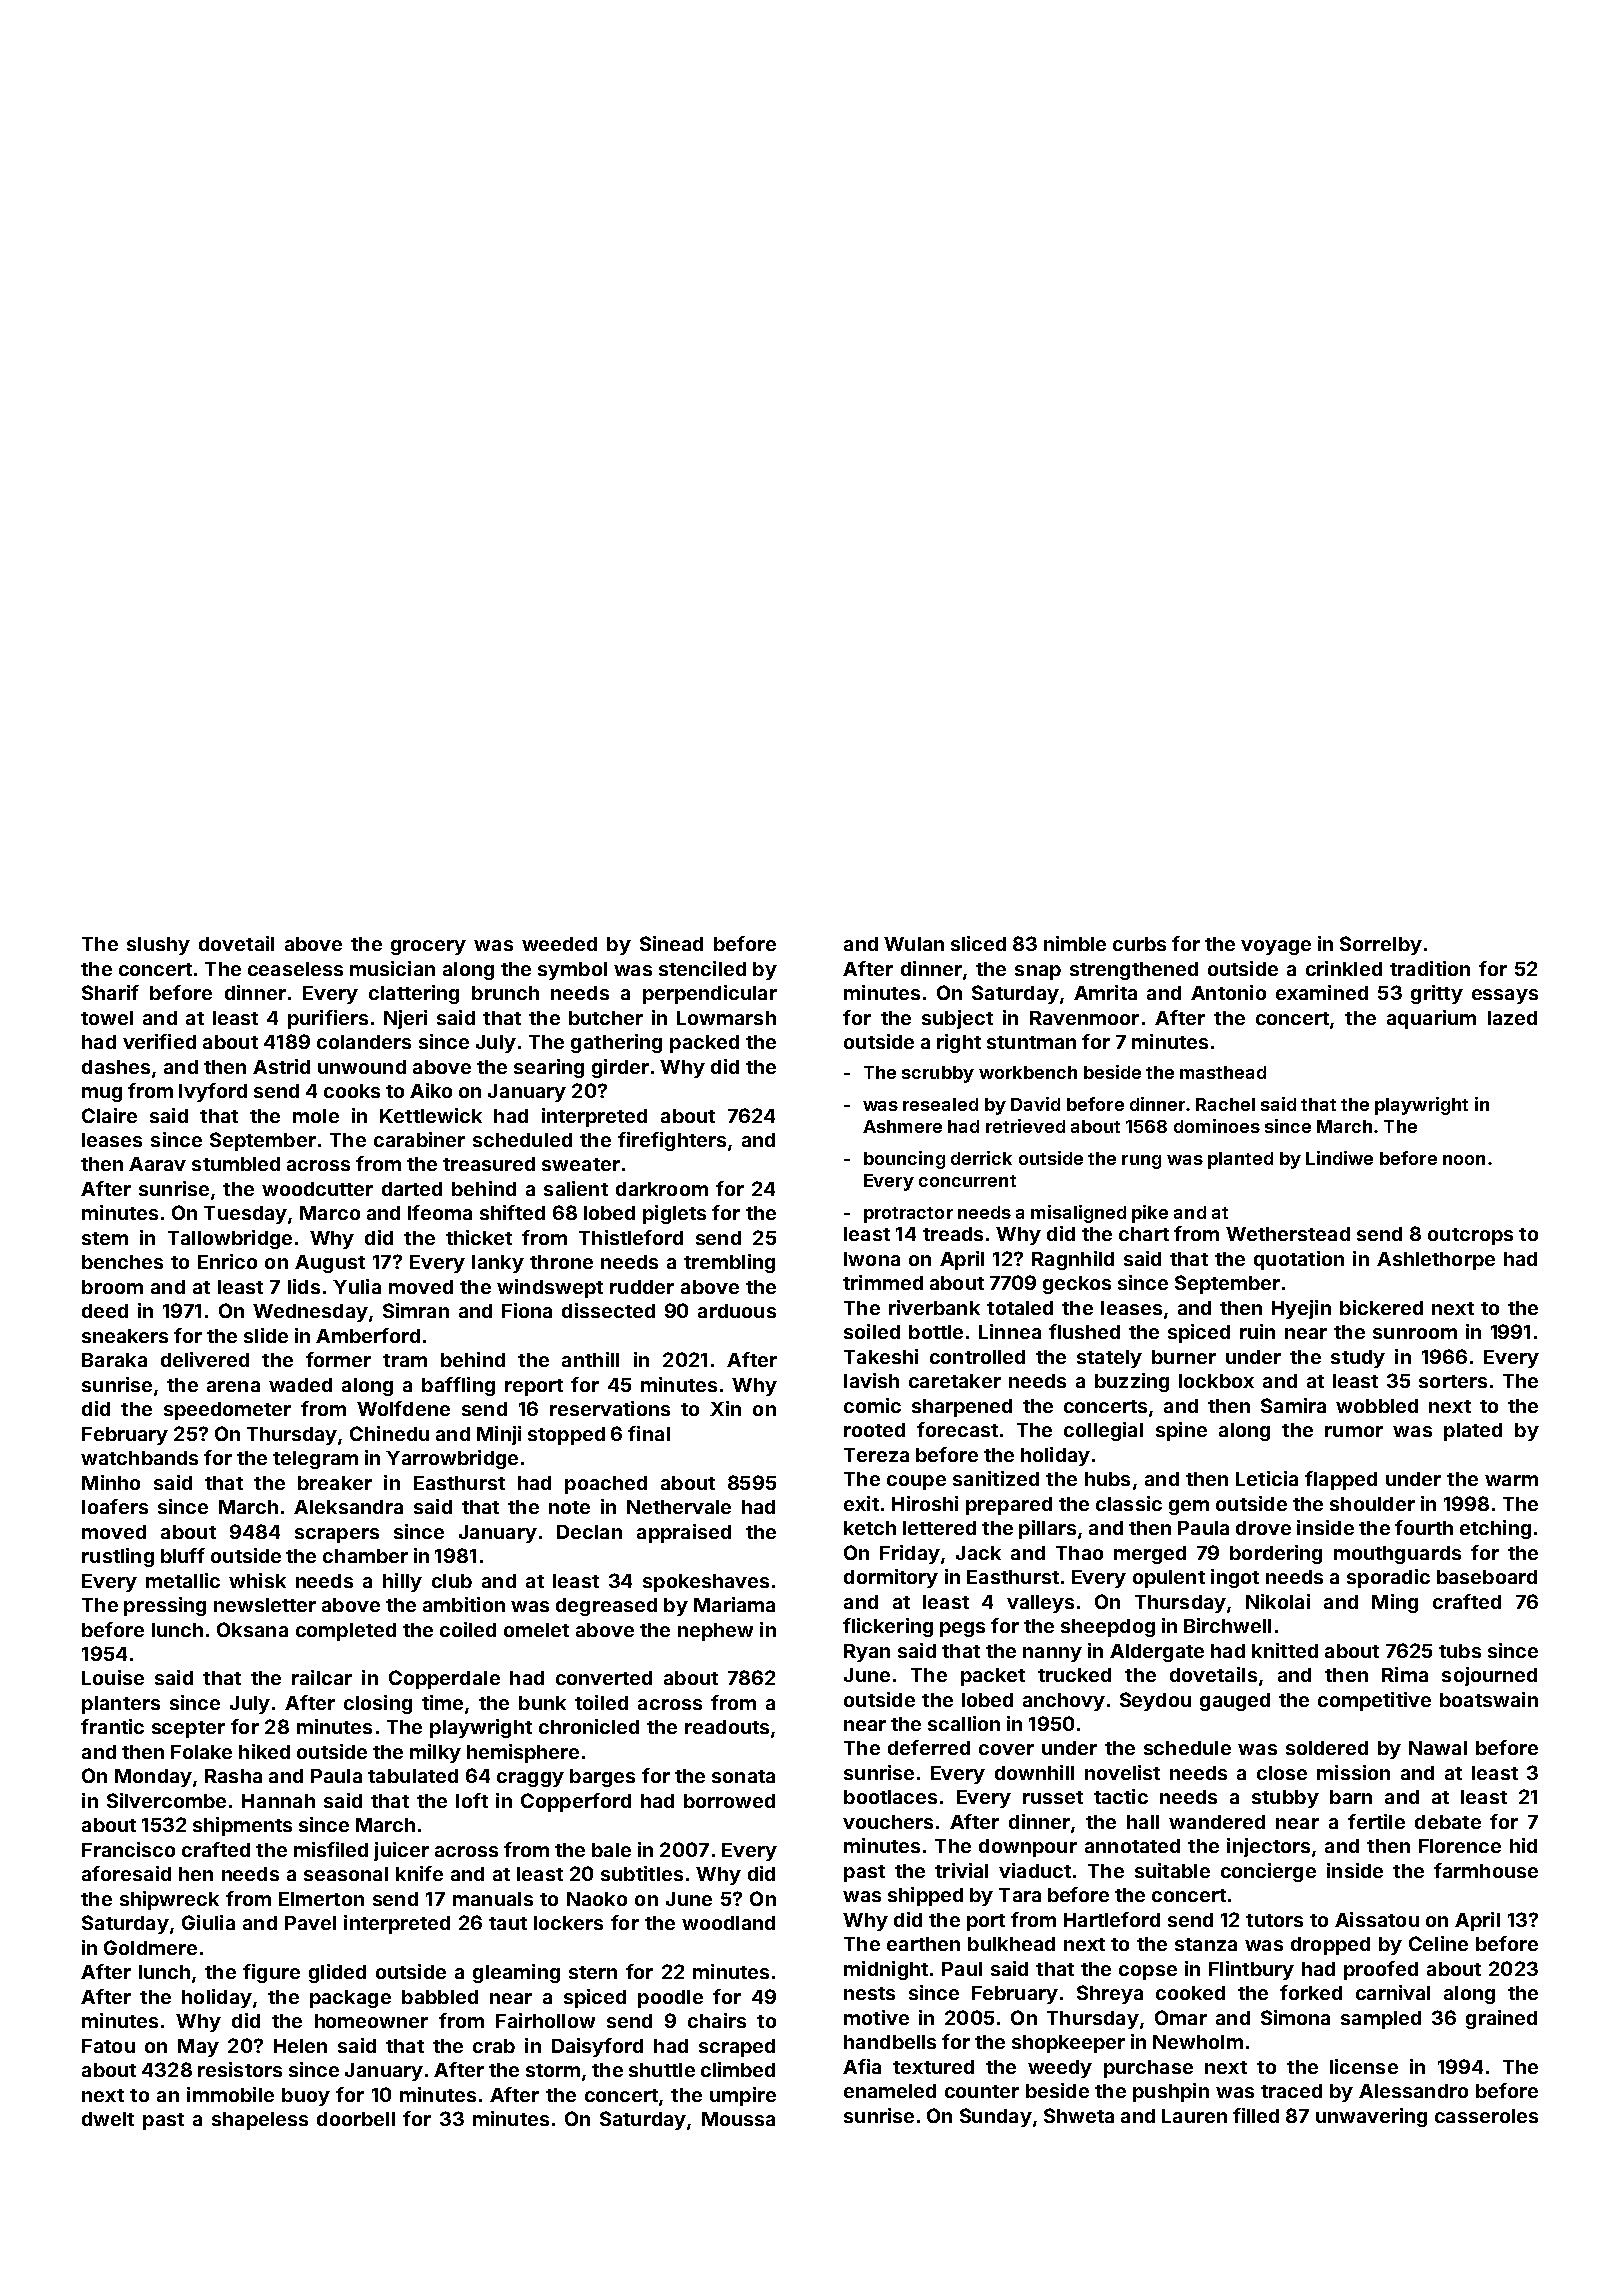 This screenshot has width=1620, height=2292. Describe the element at coordinates (978, 943) in the screenshot. I see `sliced` at that location.
